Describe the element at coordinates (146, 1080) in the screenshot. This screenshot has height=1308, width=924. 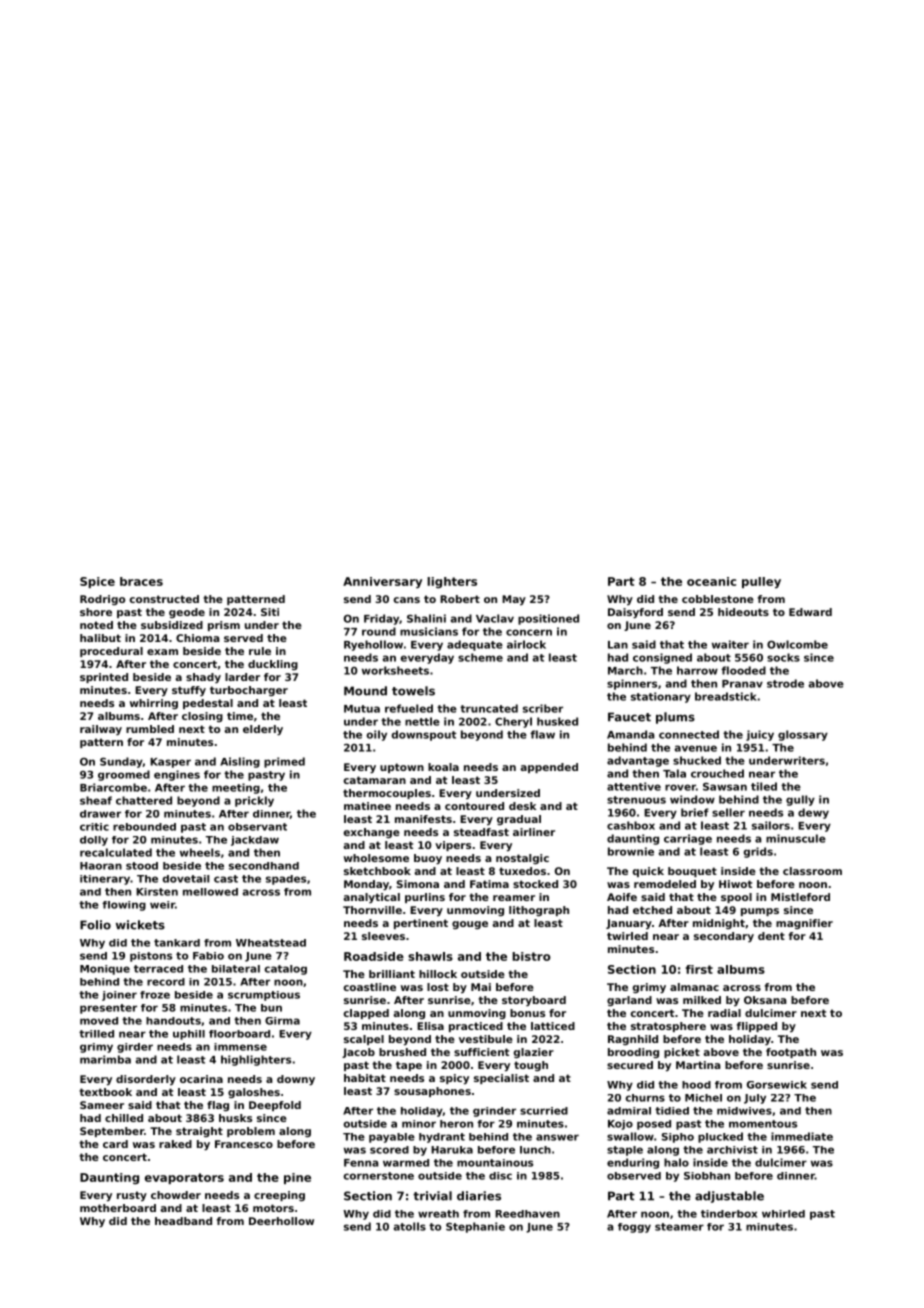
I see `disorderly` at that location.
